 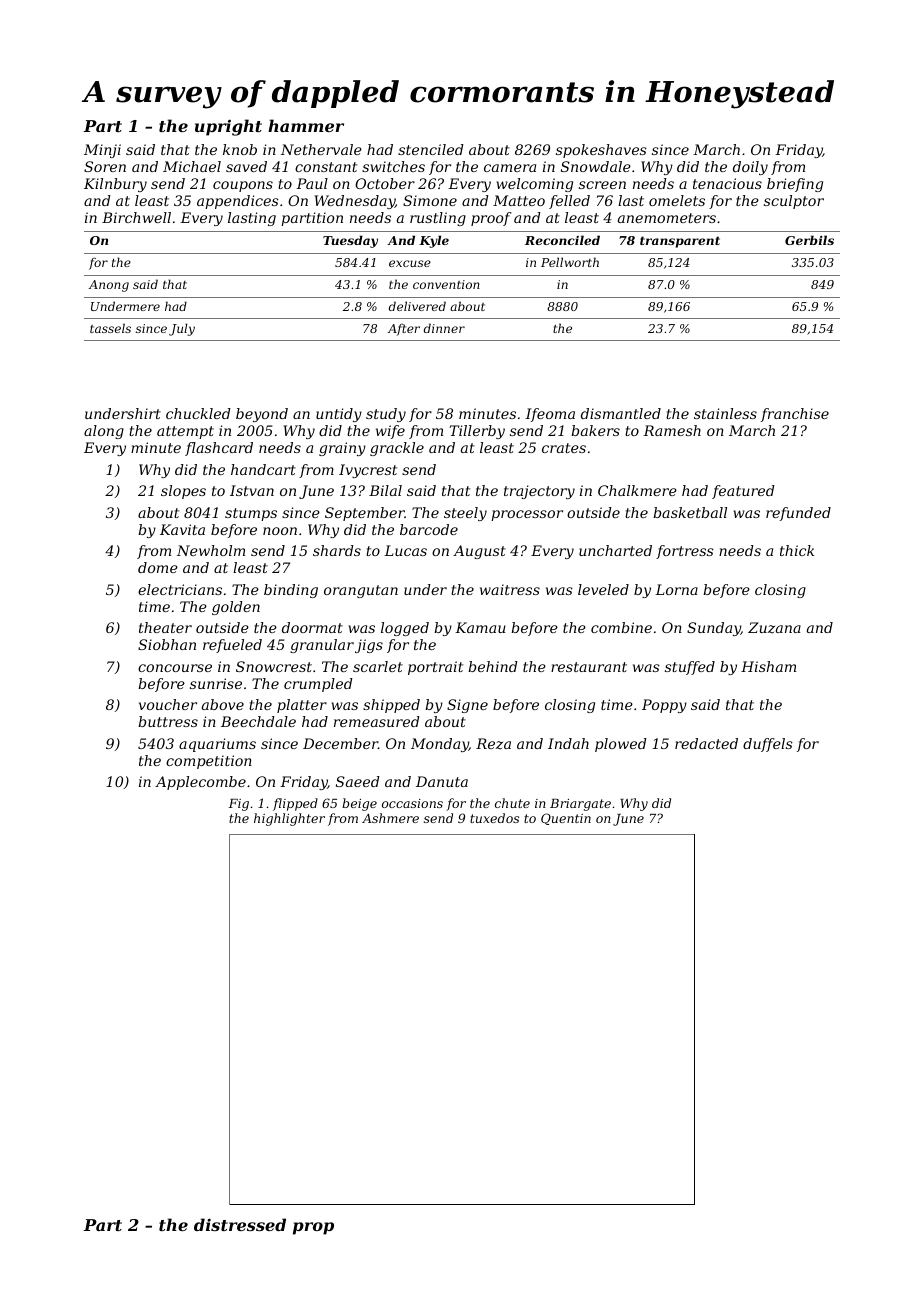 What do you see at coordinates (200, 783) in the screenshot?
I see `Applecombe` at bounding box center [200, 783].
